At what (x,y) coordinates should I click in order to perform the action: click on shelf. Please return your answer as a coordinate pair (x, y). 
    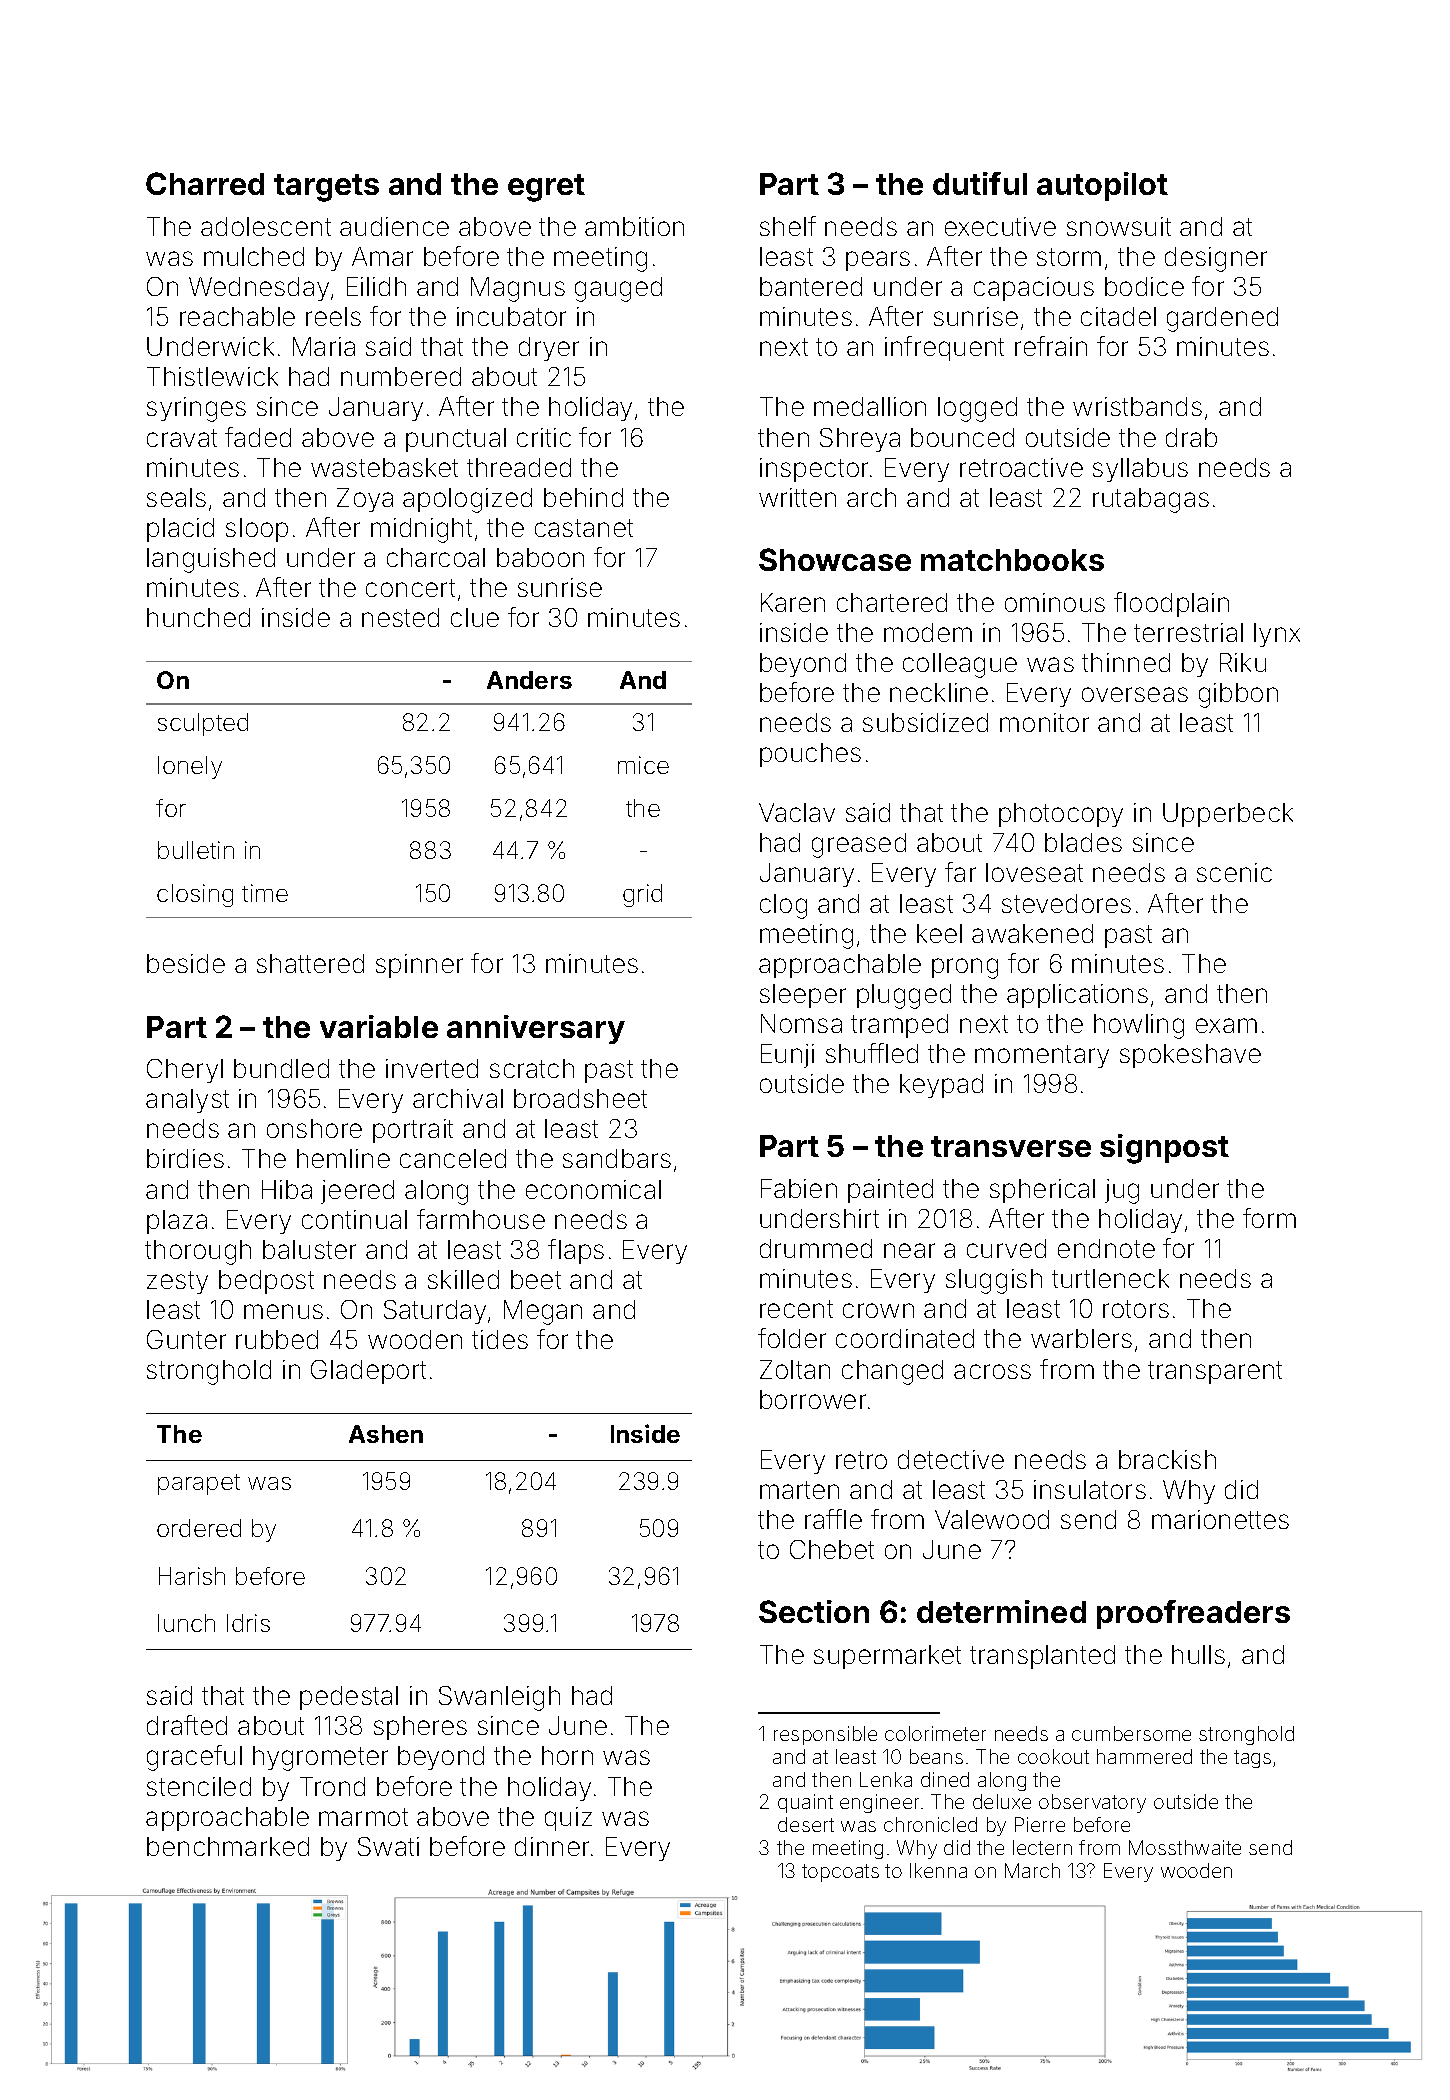
    Looking at the image, I should click on (788, 226).
